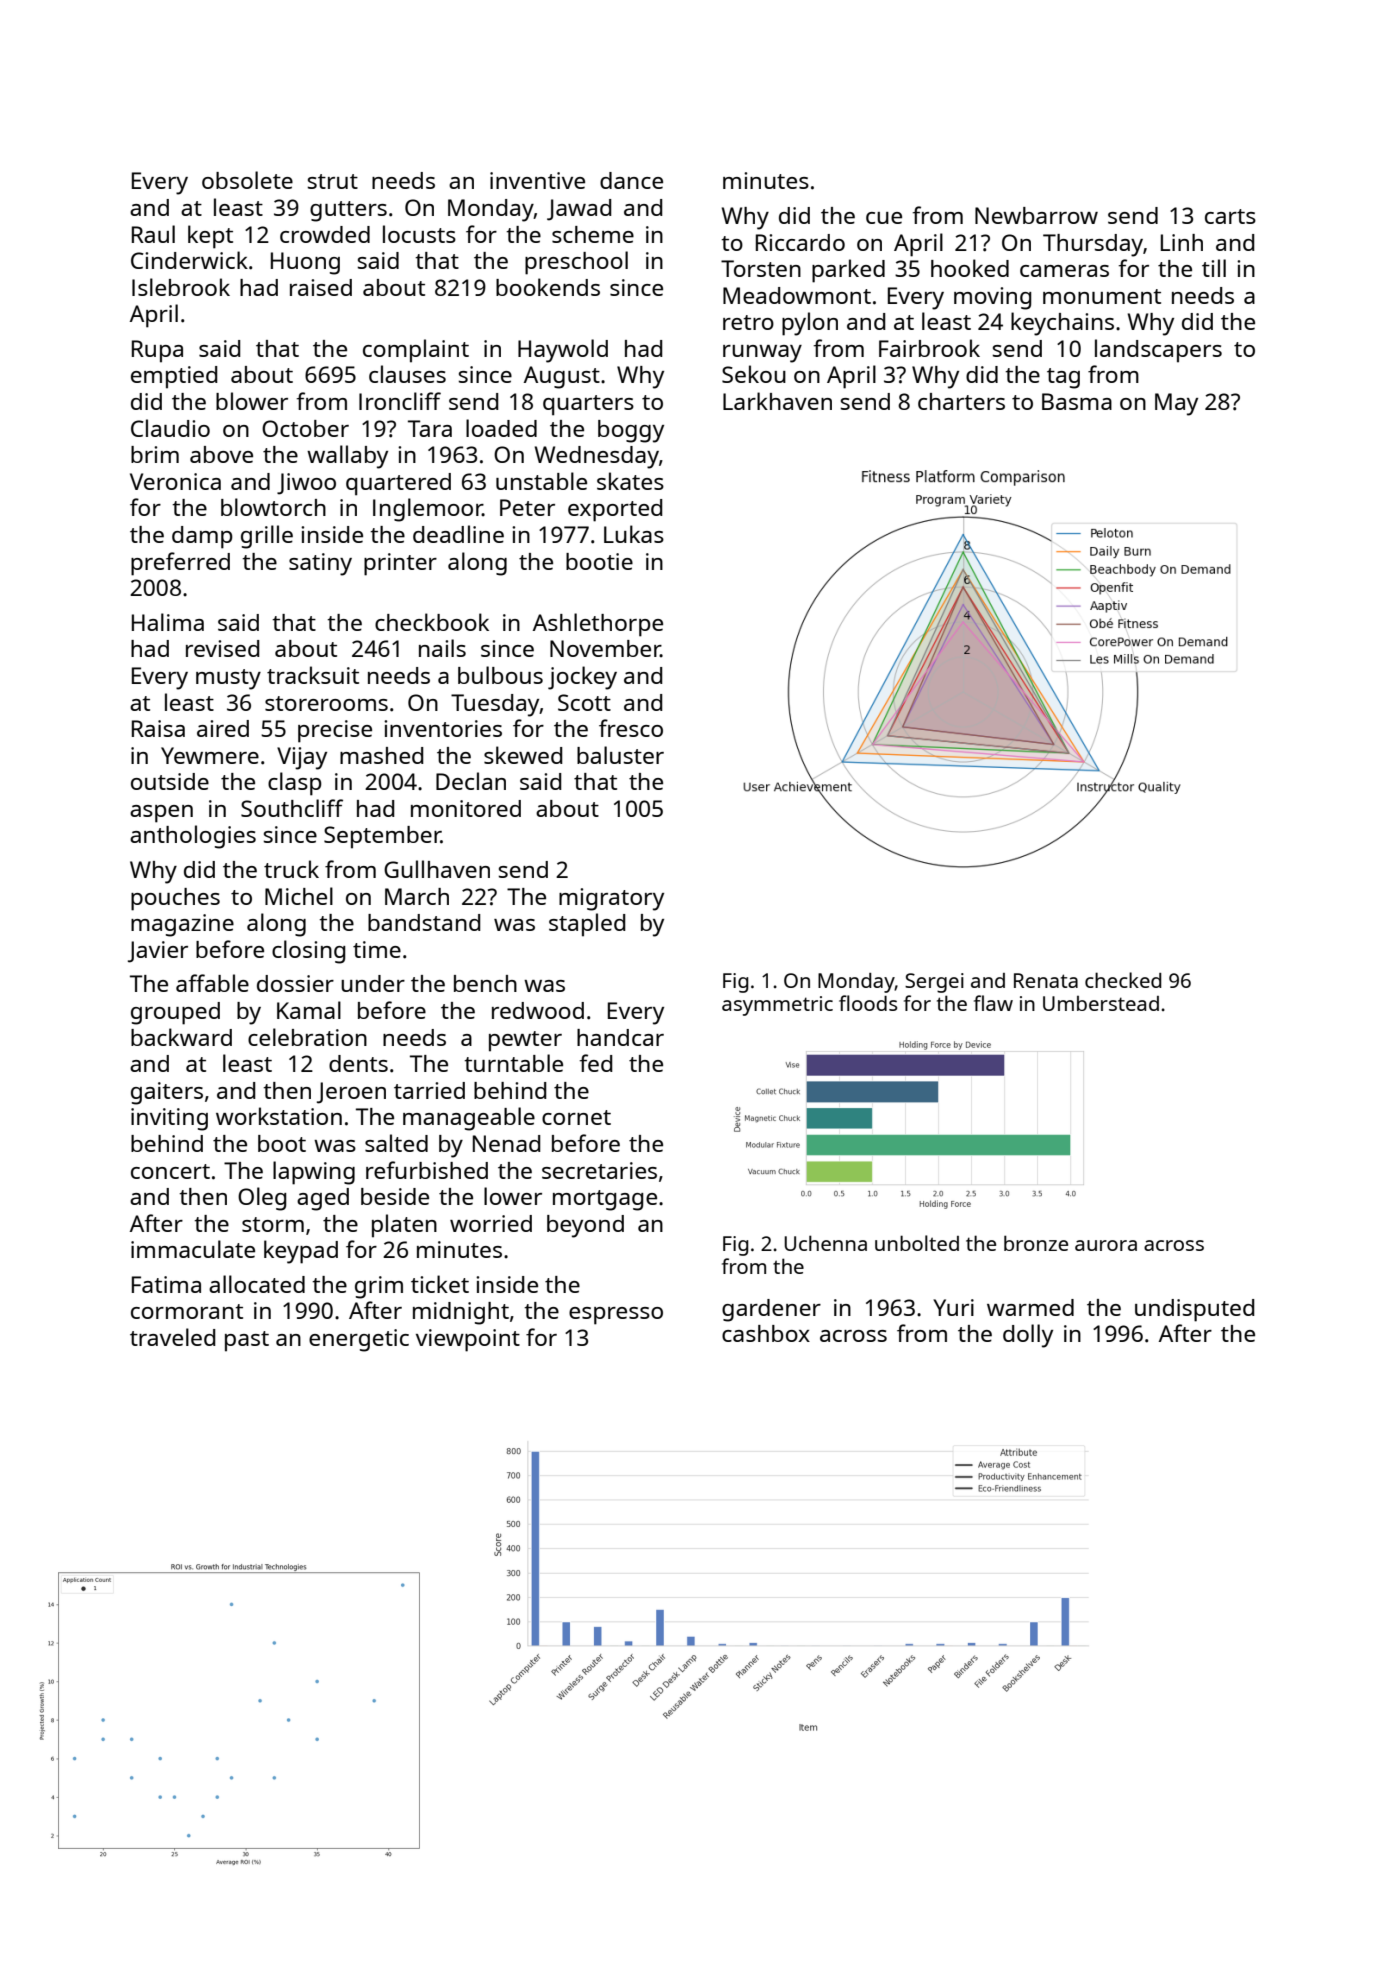 The height and width of the screenshot is (1969, 1386). Describe the element at coordinates (247, 180) in the screenshot. I see `obsolete` at that location.
